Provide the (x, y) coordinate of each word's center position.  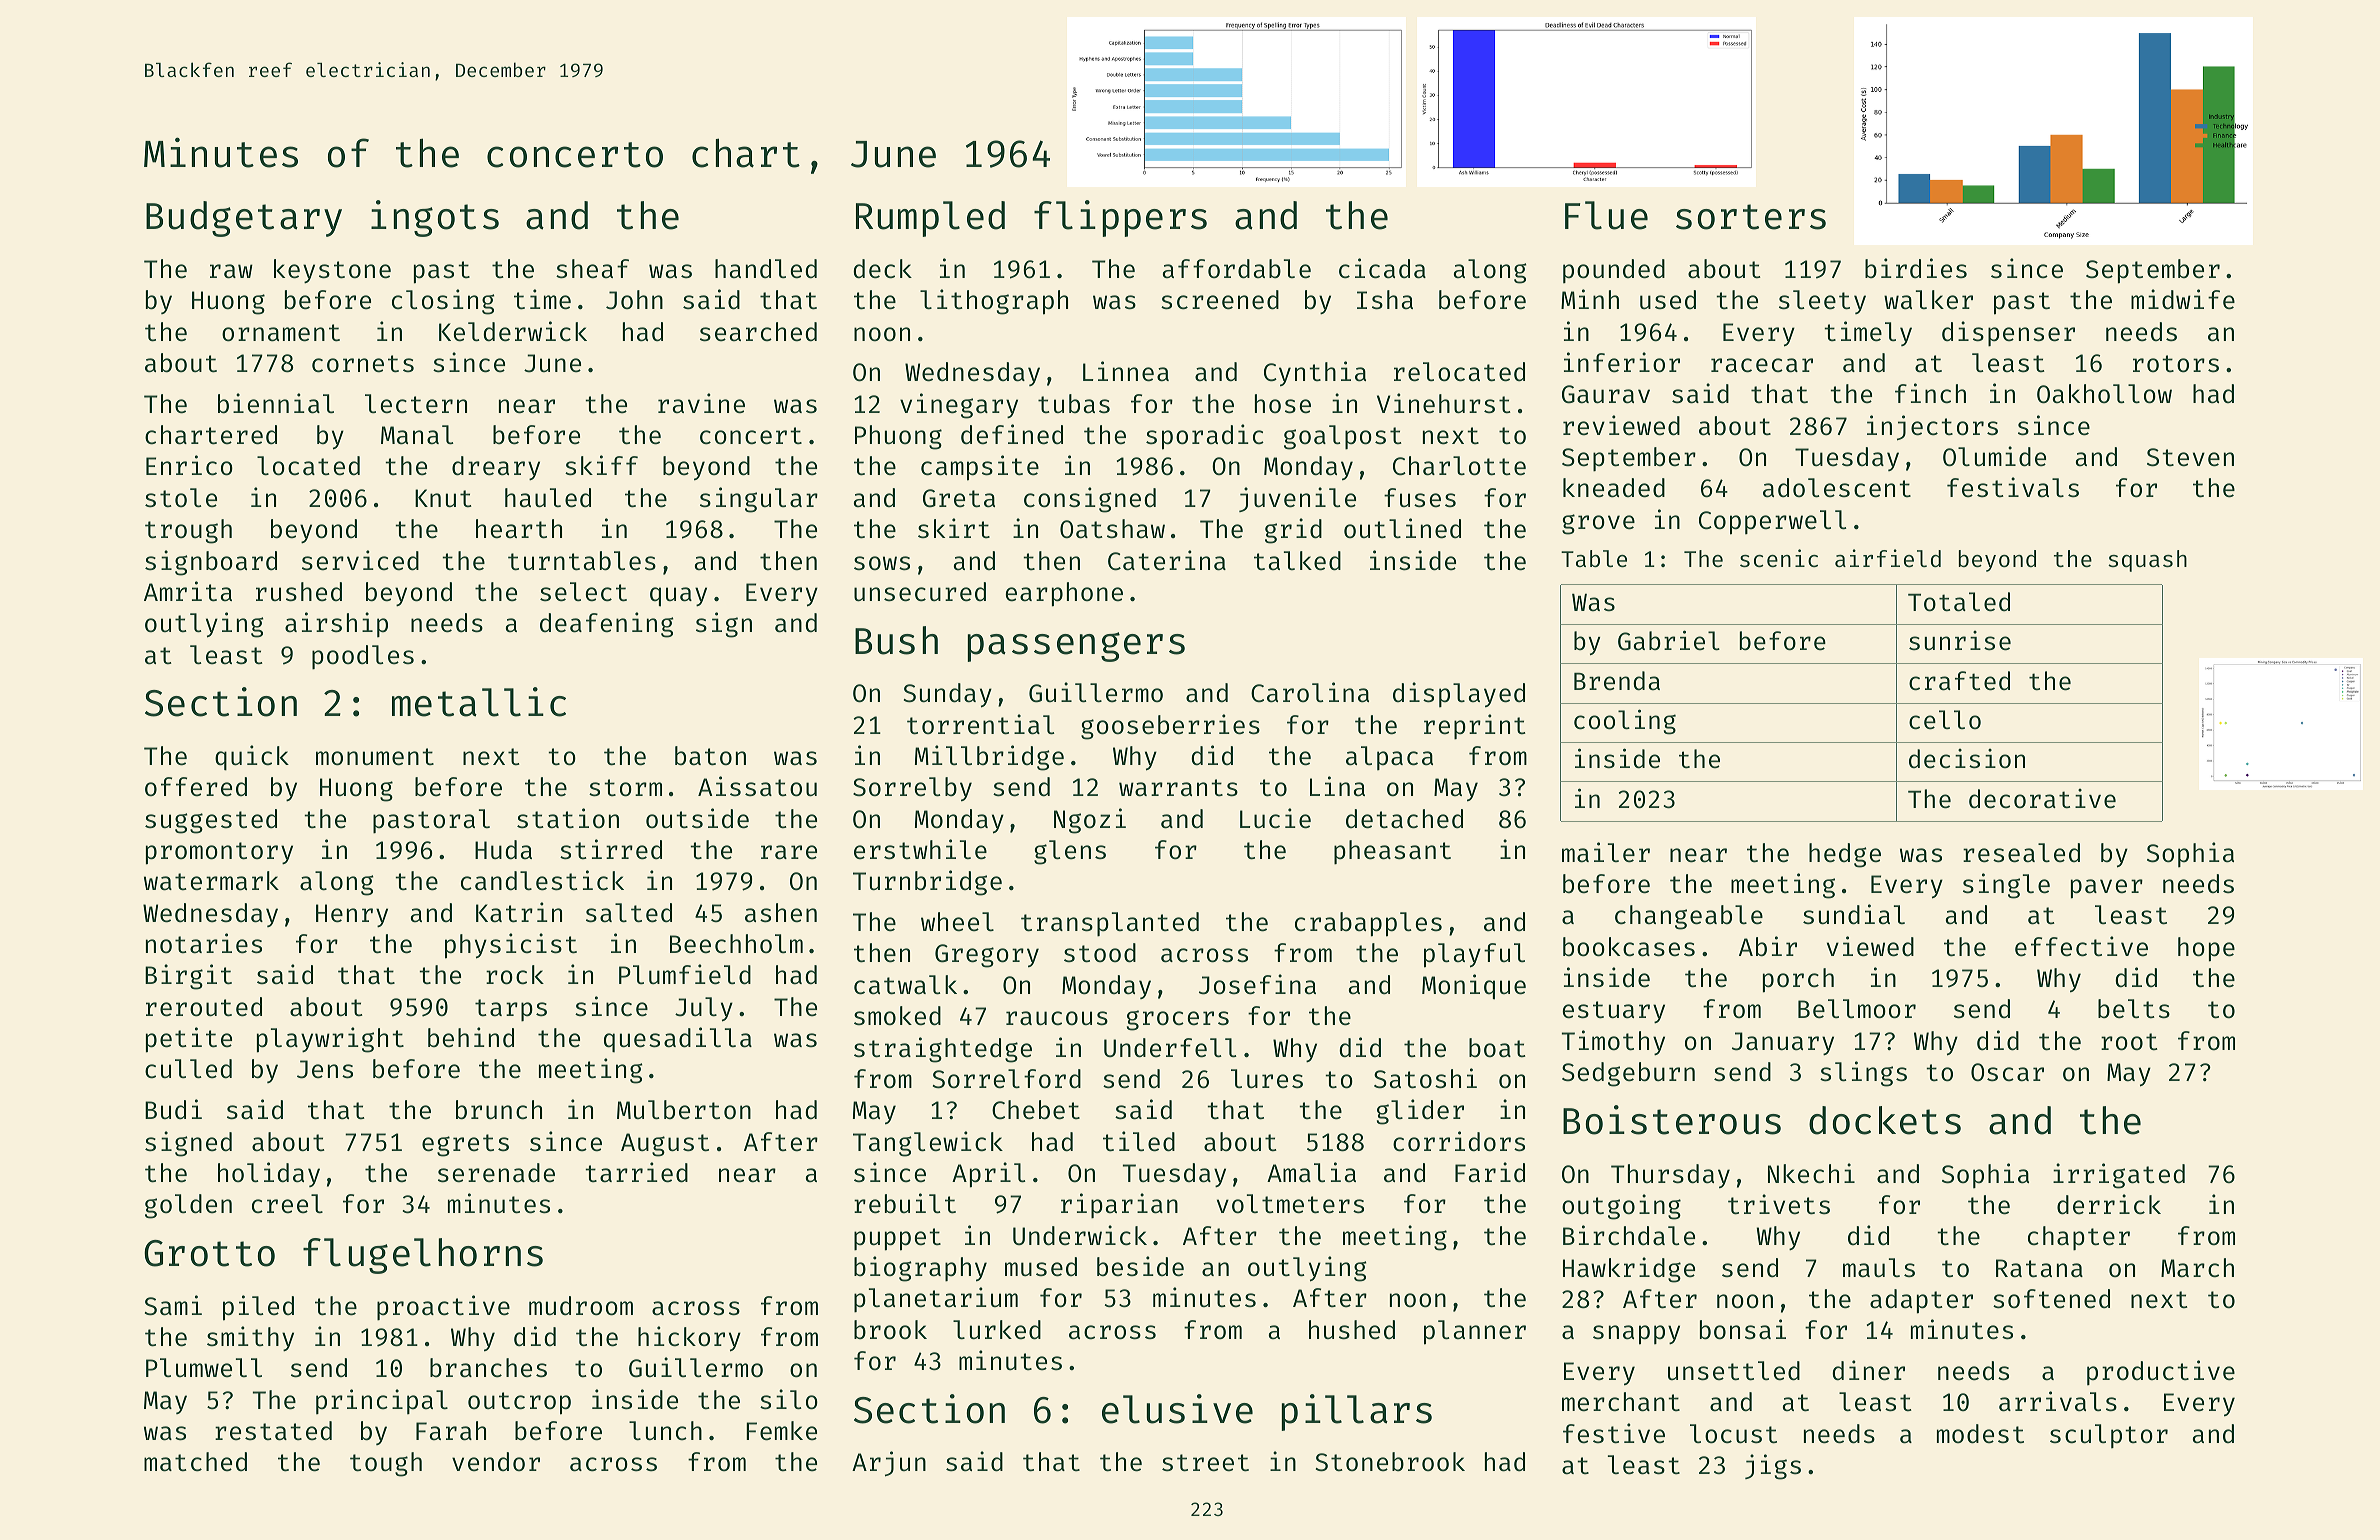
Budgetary (244, 219)
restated (273, 1431)
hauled (548, 498)
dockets (1885, 1120)
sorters (1751, 217)
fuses (1420, 498)
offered (196, 787)
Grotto (209, 1253)
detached (1404, 819)
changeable (1689, 917)
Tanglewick (928, 1144)
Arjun (889, 1464)
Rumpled (930, 219)
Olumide (1994, 456)
